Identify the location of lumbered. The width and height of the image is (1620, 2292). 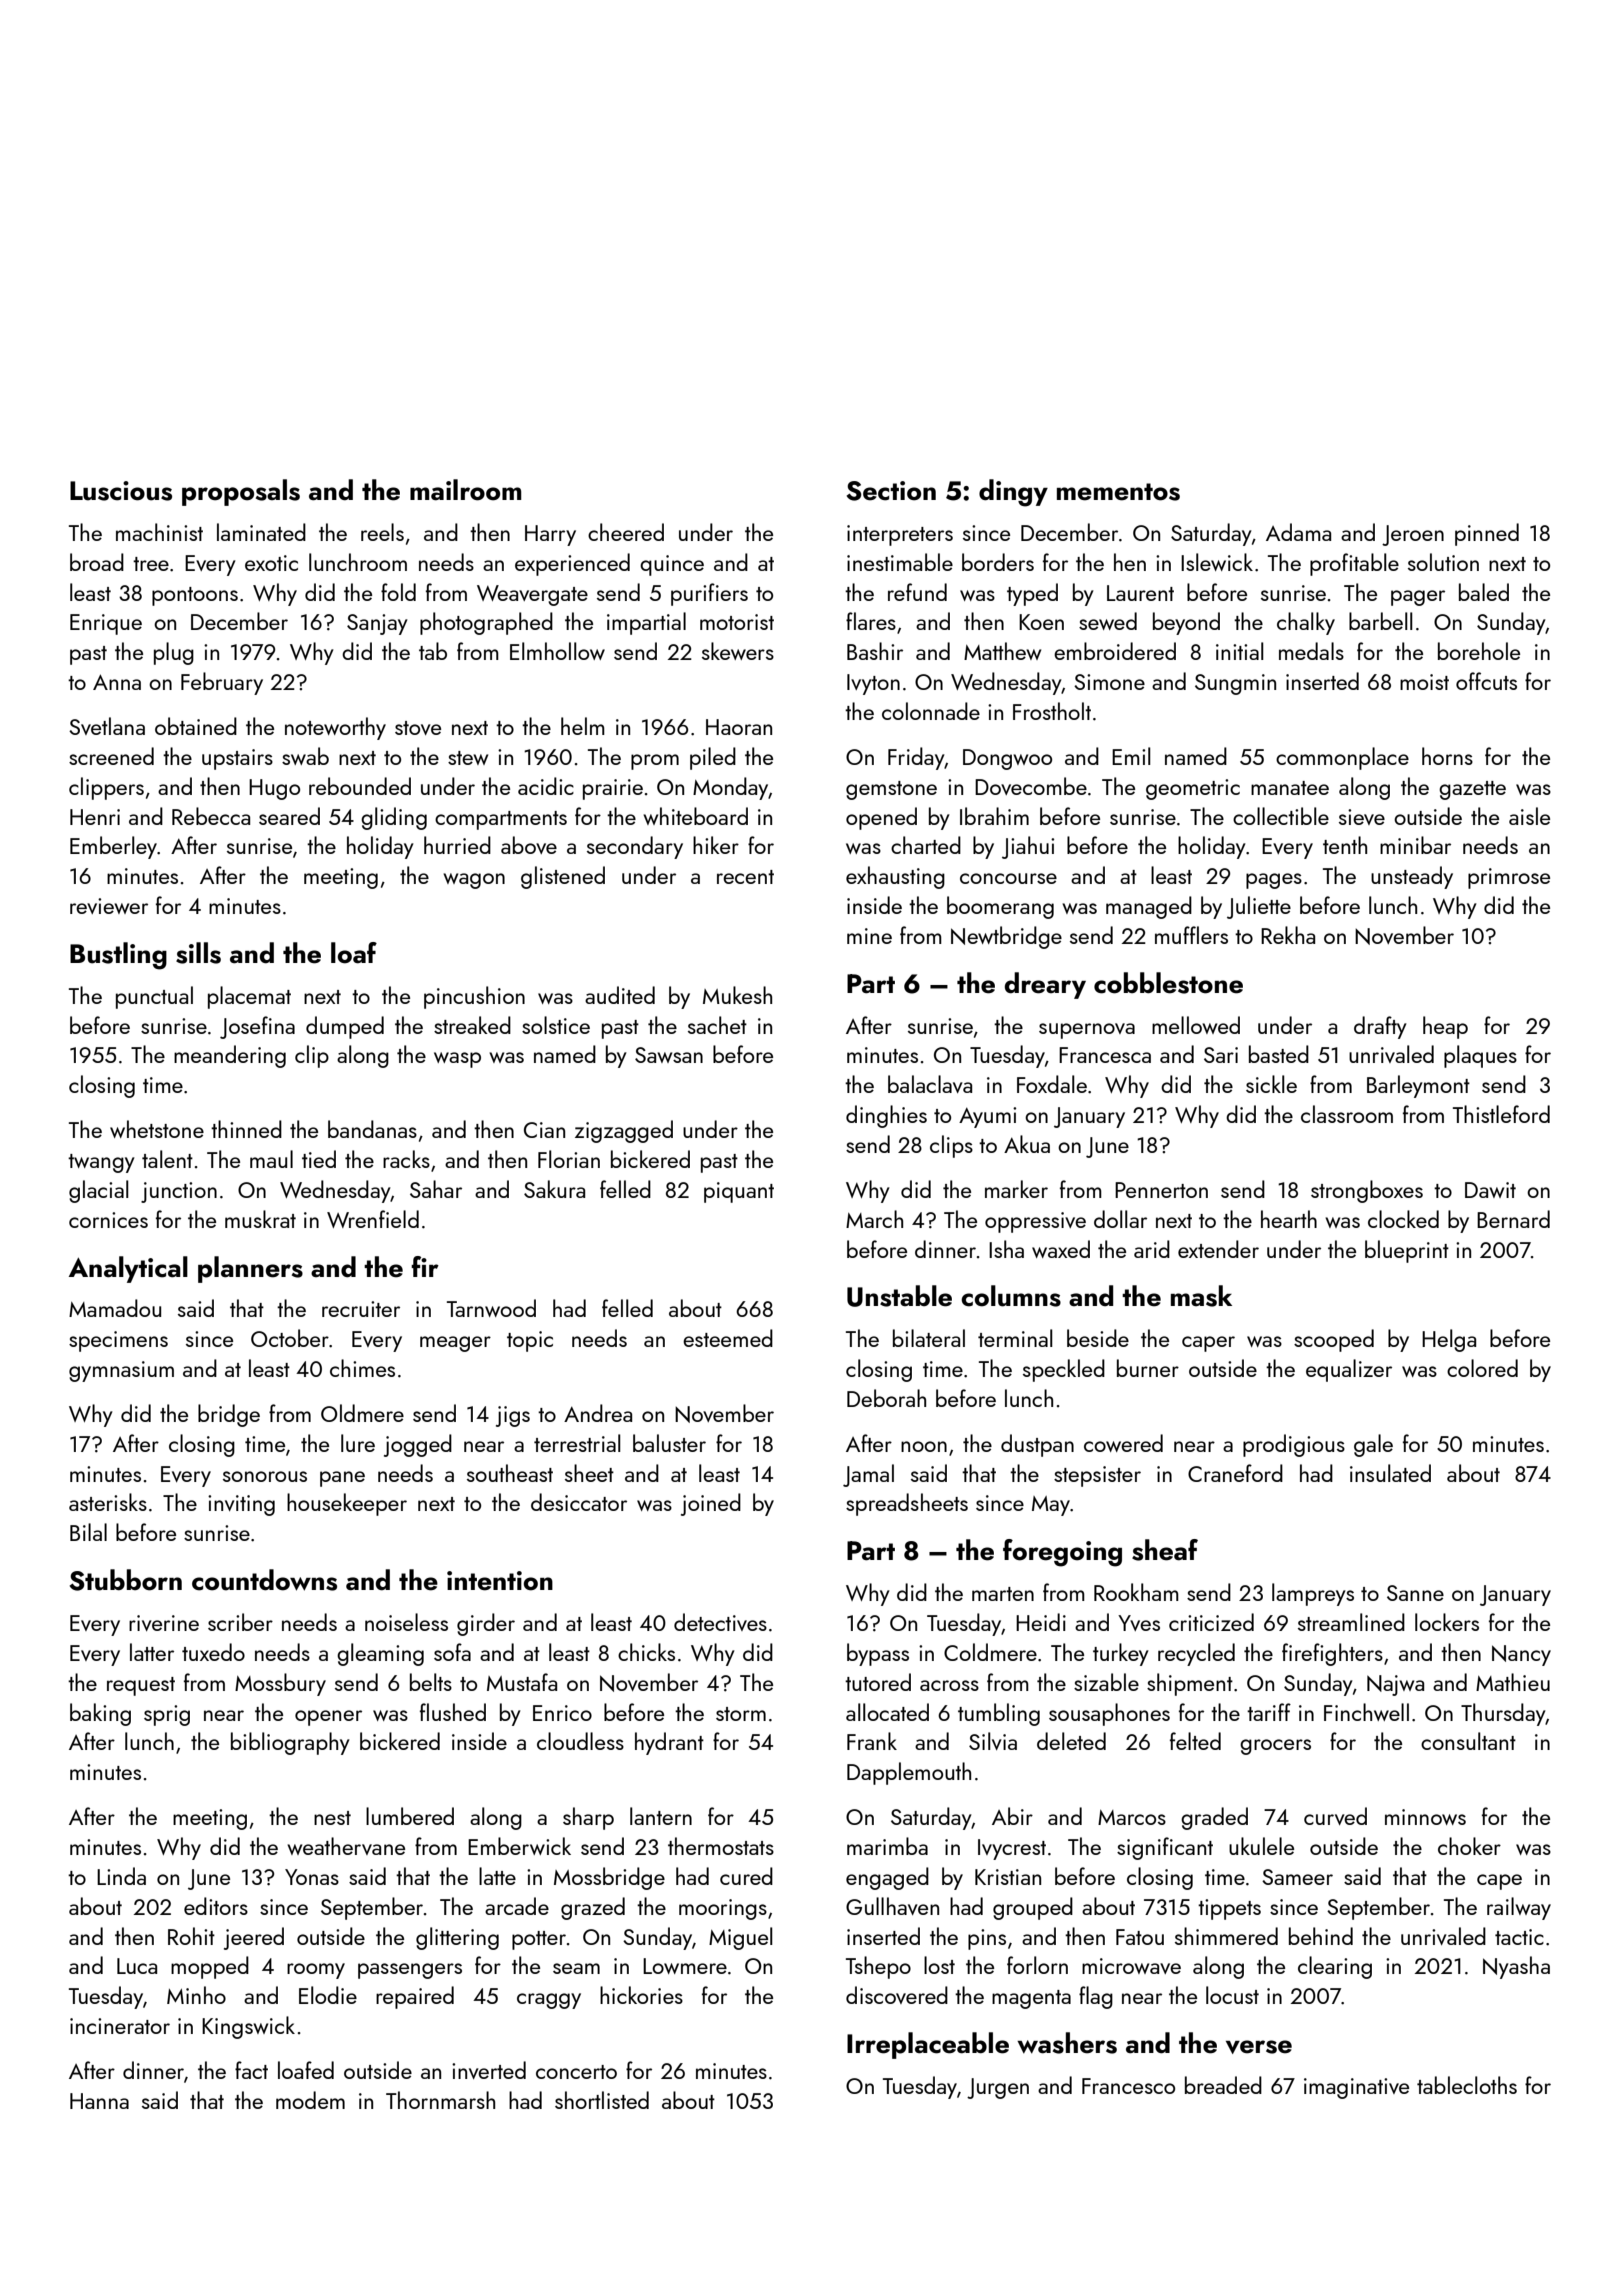
(410, 1816).
